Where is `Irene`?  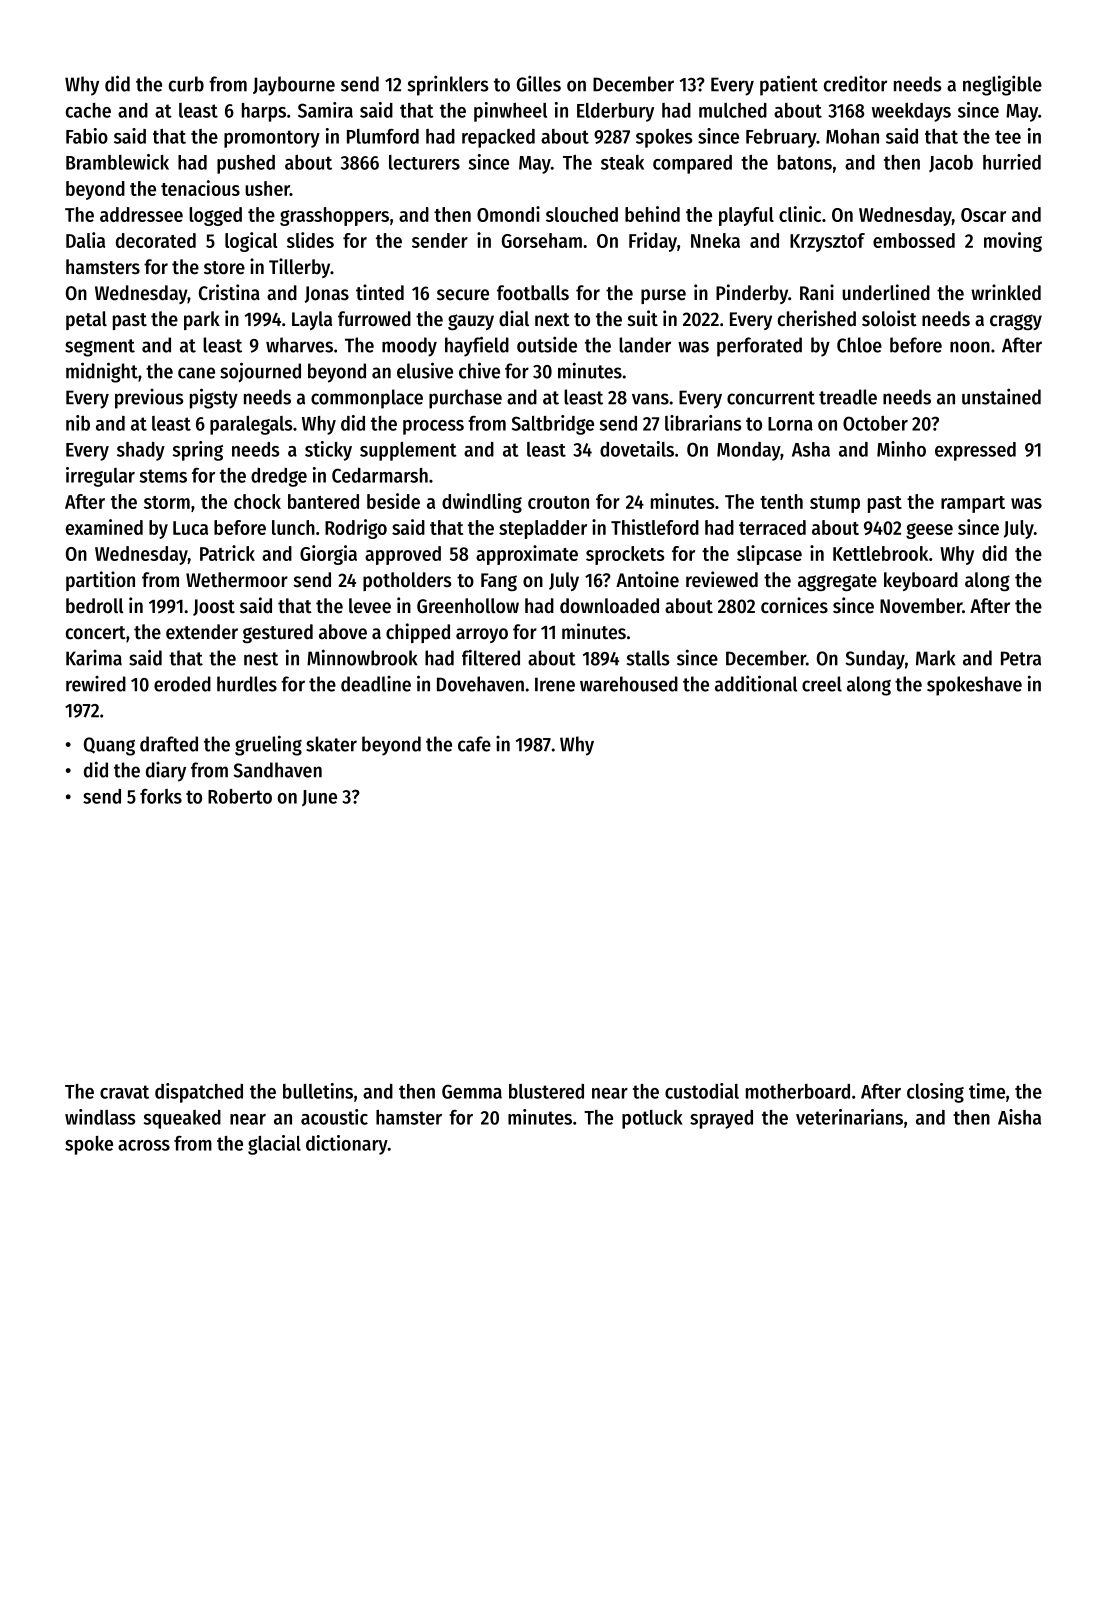 Irene is located at coordinates (555, 684).
